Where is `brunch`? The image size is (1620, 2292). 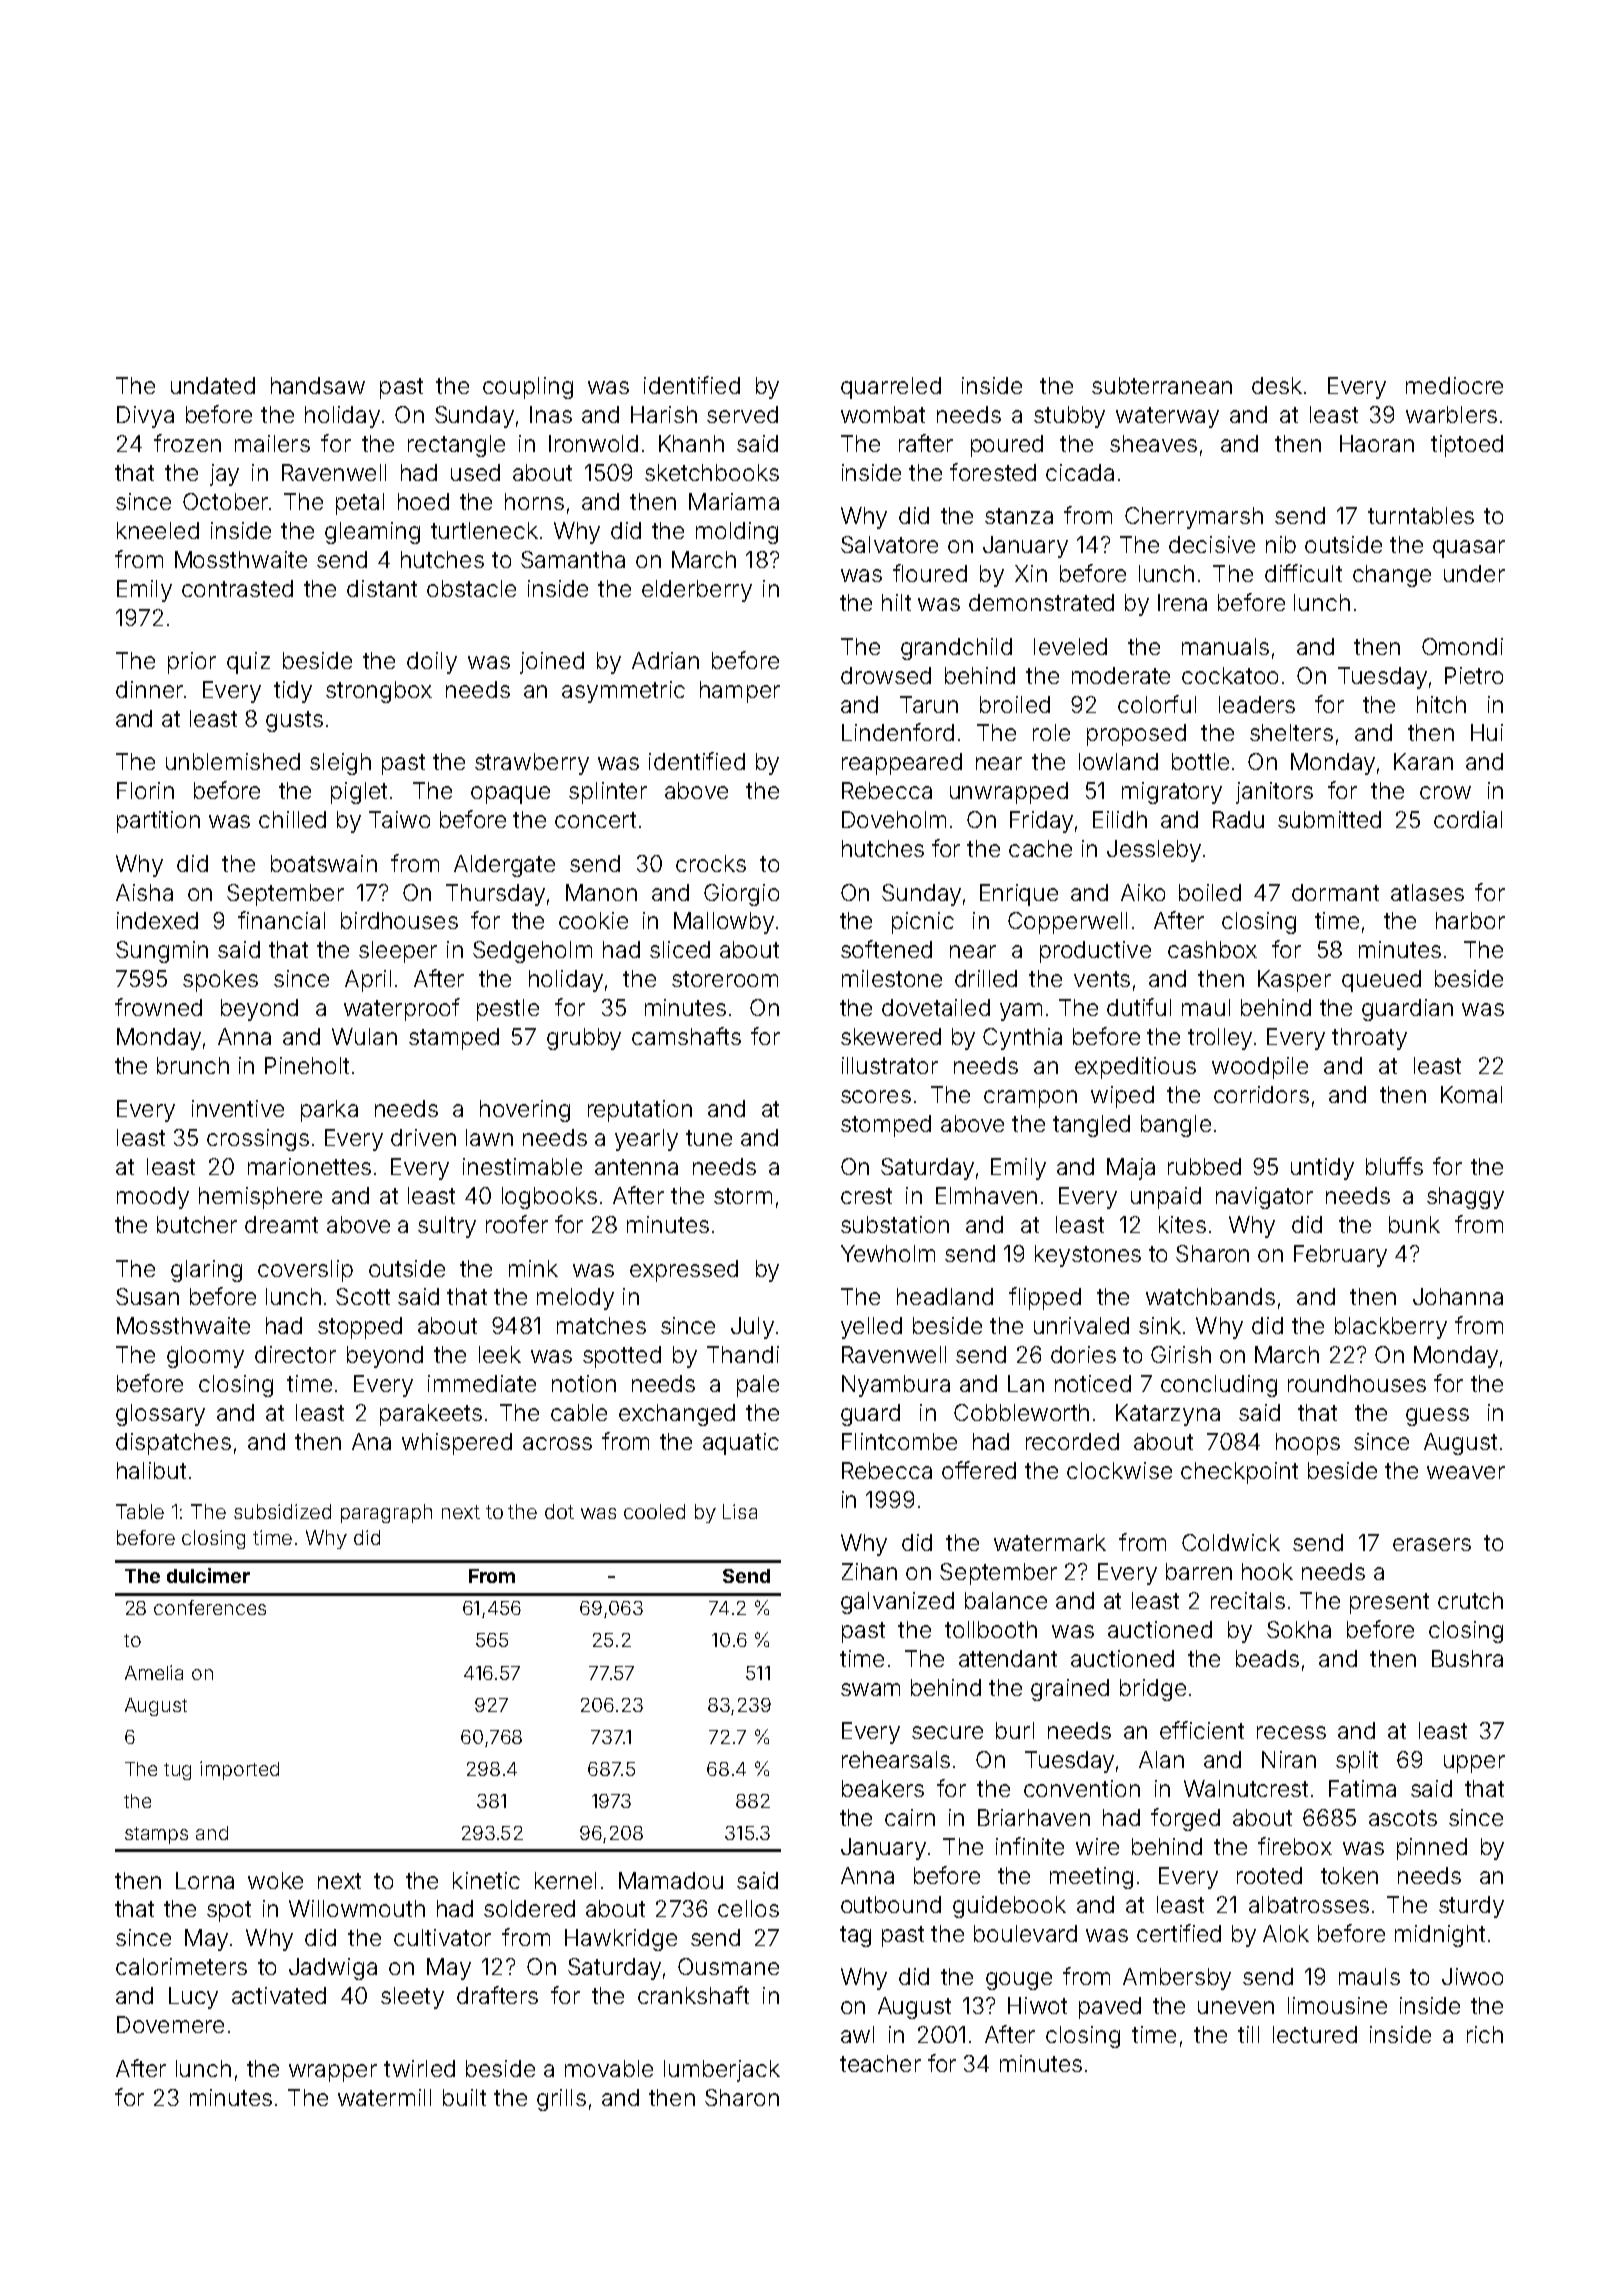 brunch is located at coordinates (193, 1065).
